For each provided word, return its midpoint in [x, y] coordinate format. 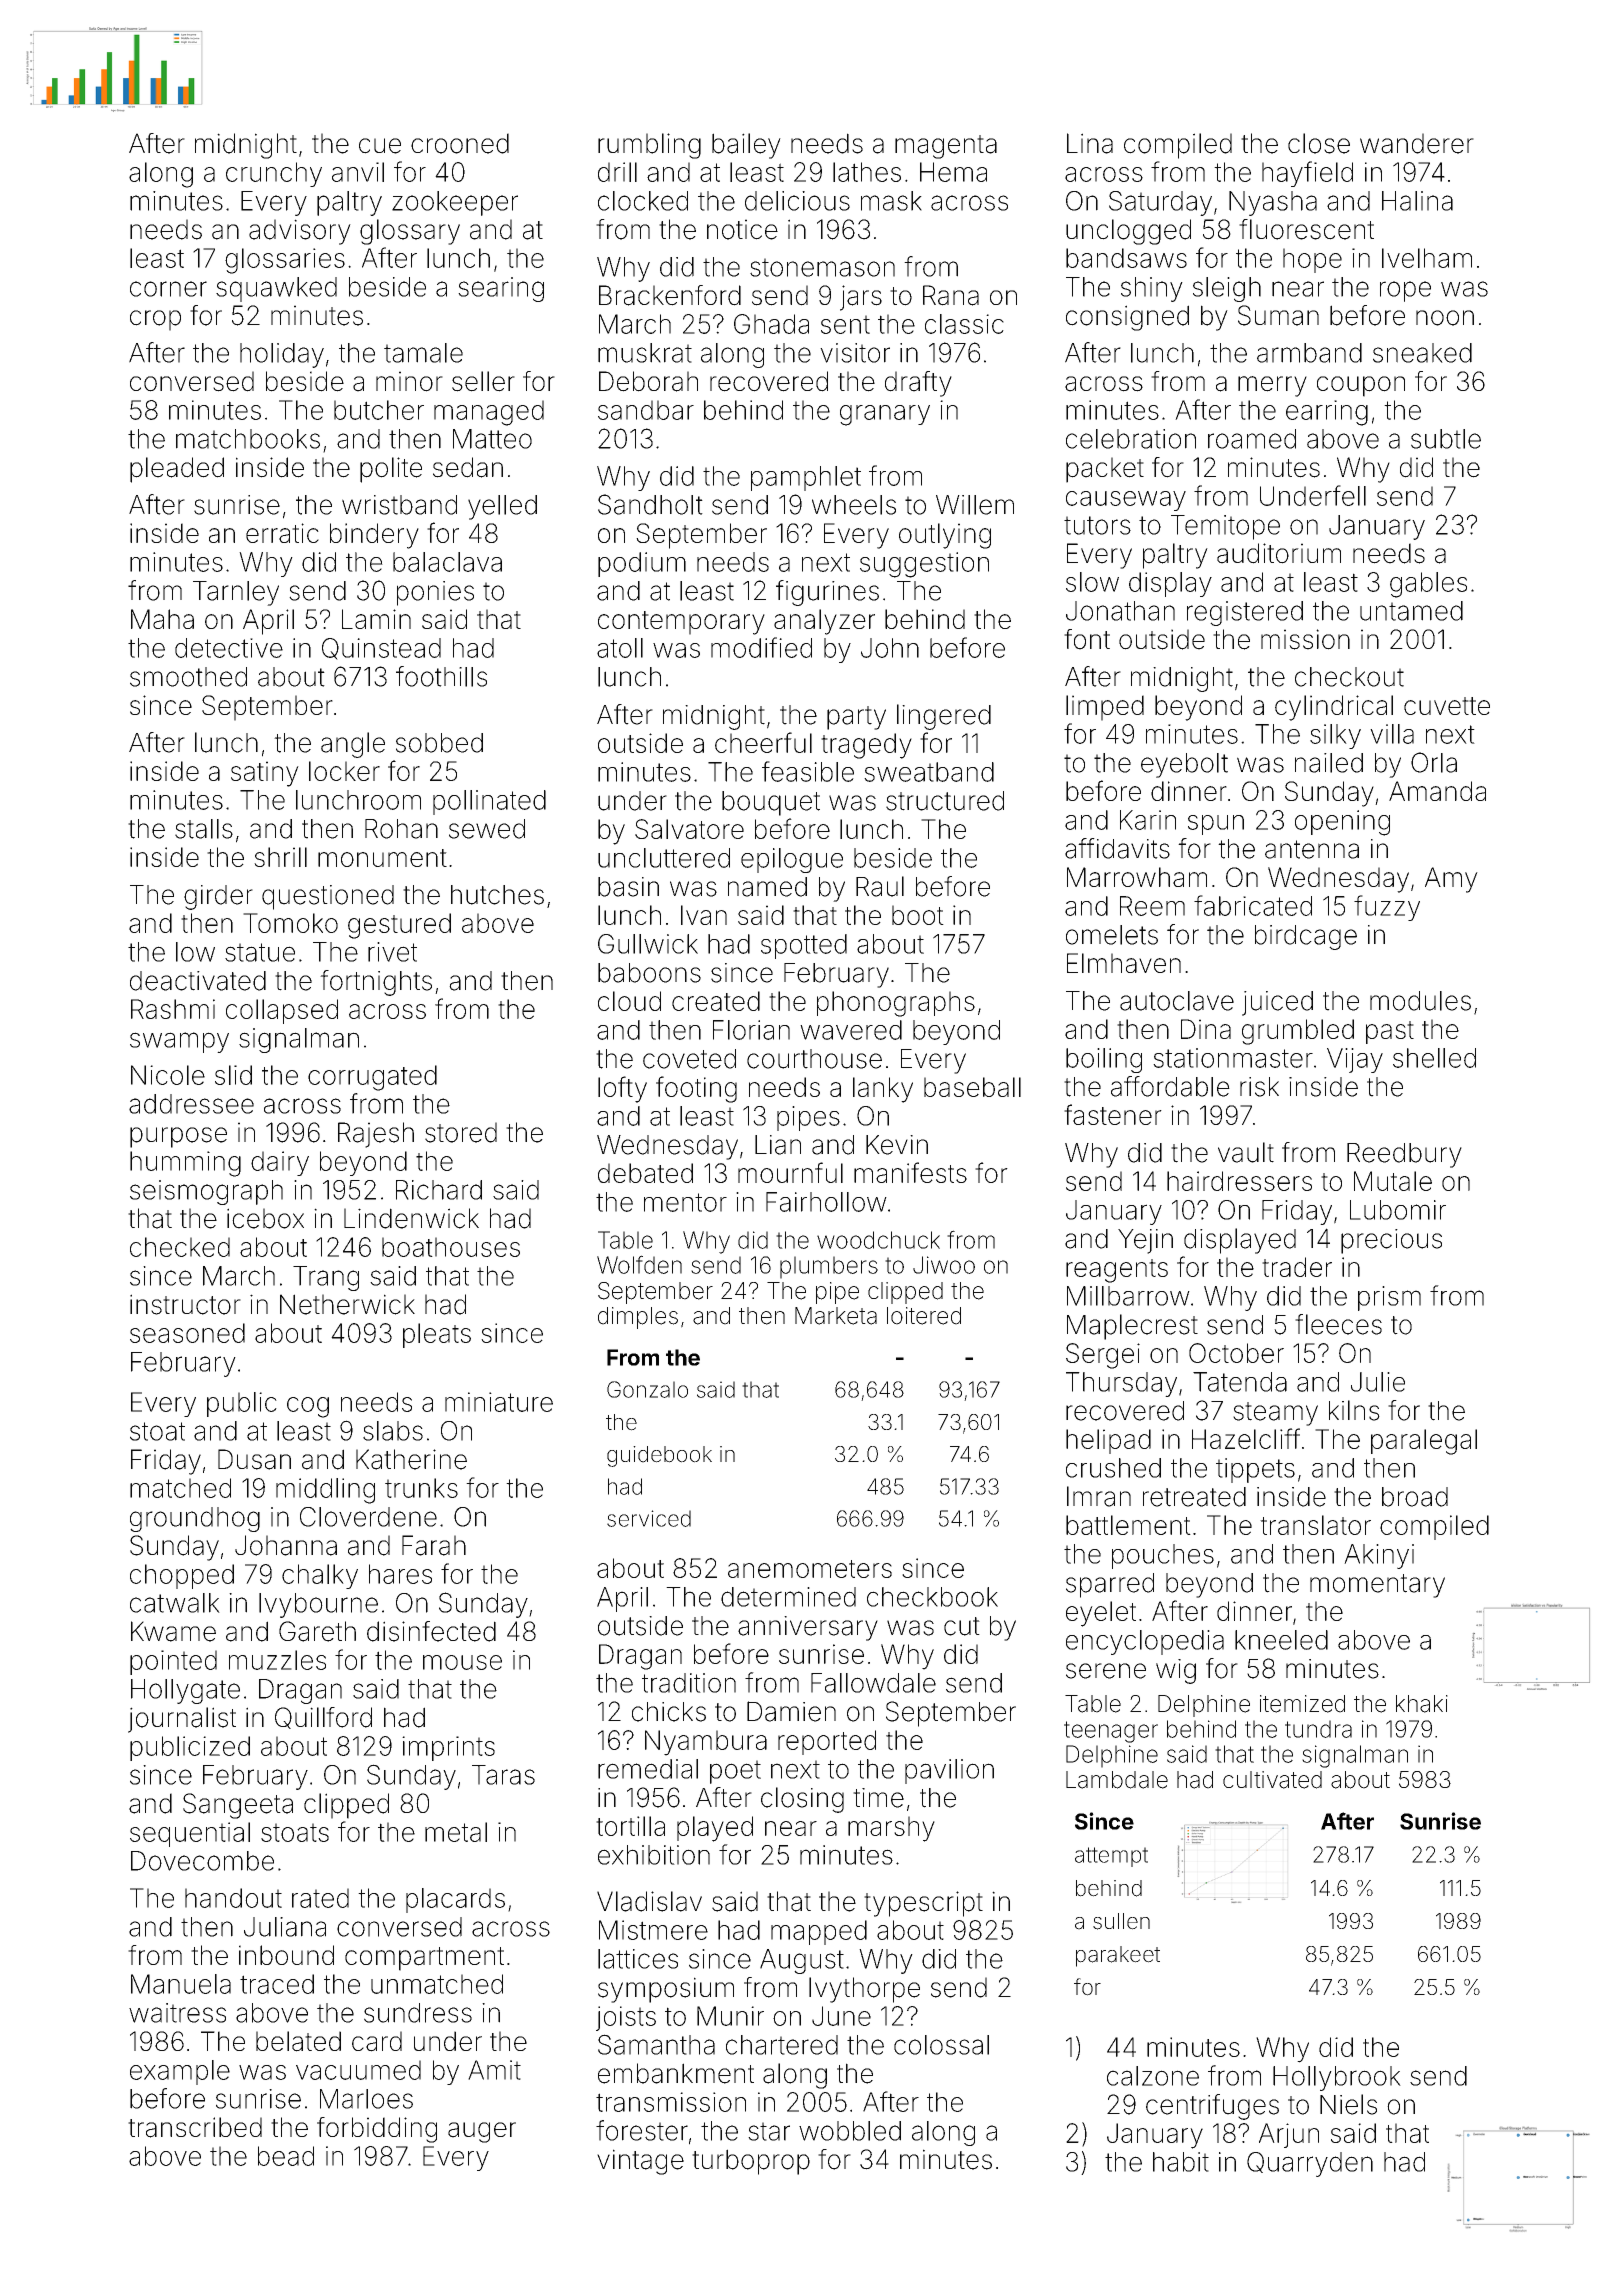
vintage [640, 2162]
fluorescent [1306, 229]
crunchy [274, 174]
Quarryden [1310, 2164]
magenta [946, 147]
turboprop [751, 2162]
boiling [1104, 1060]
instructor [185, 1304]
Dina [1206, 1029]
